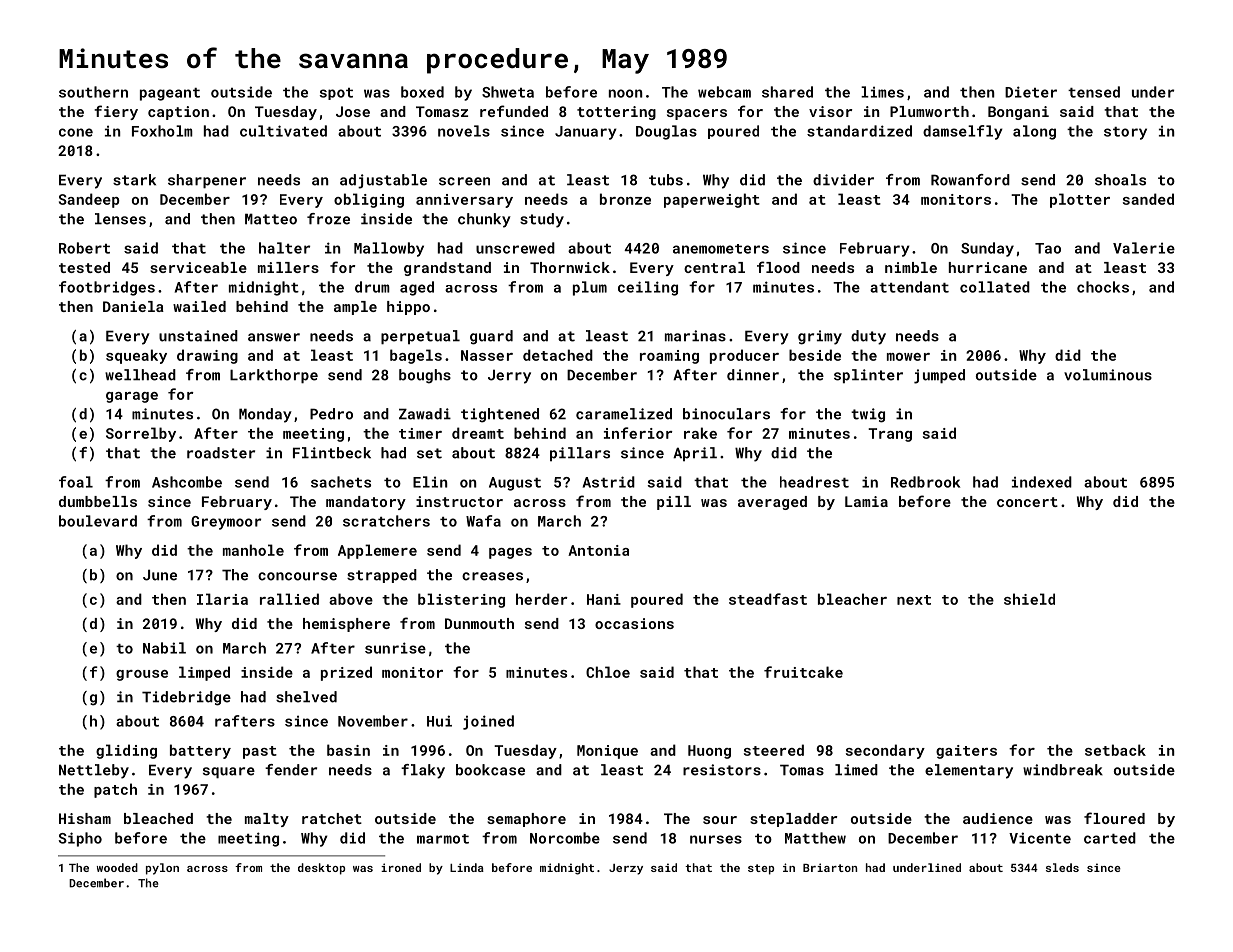 The image size is (1233, 952). Describe the element at coordinates (768, 599) in the image. I see `steadfast` at that location.
